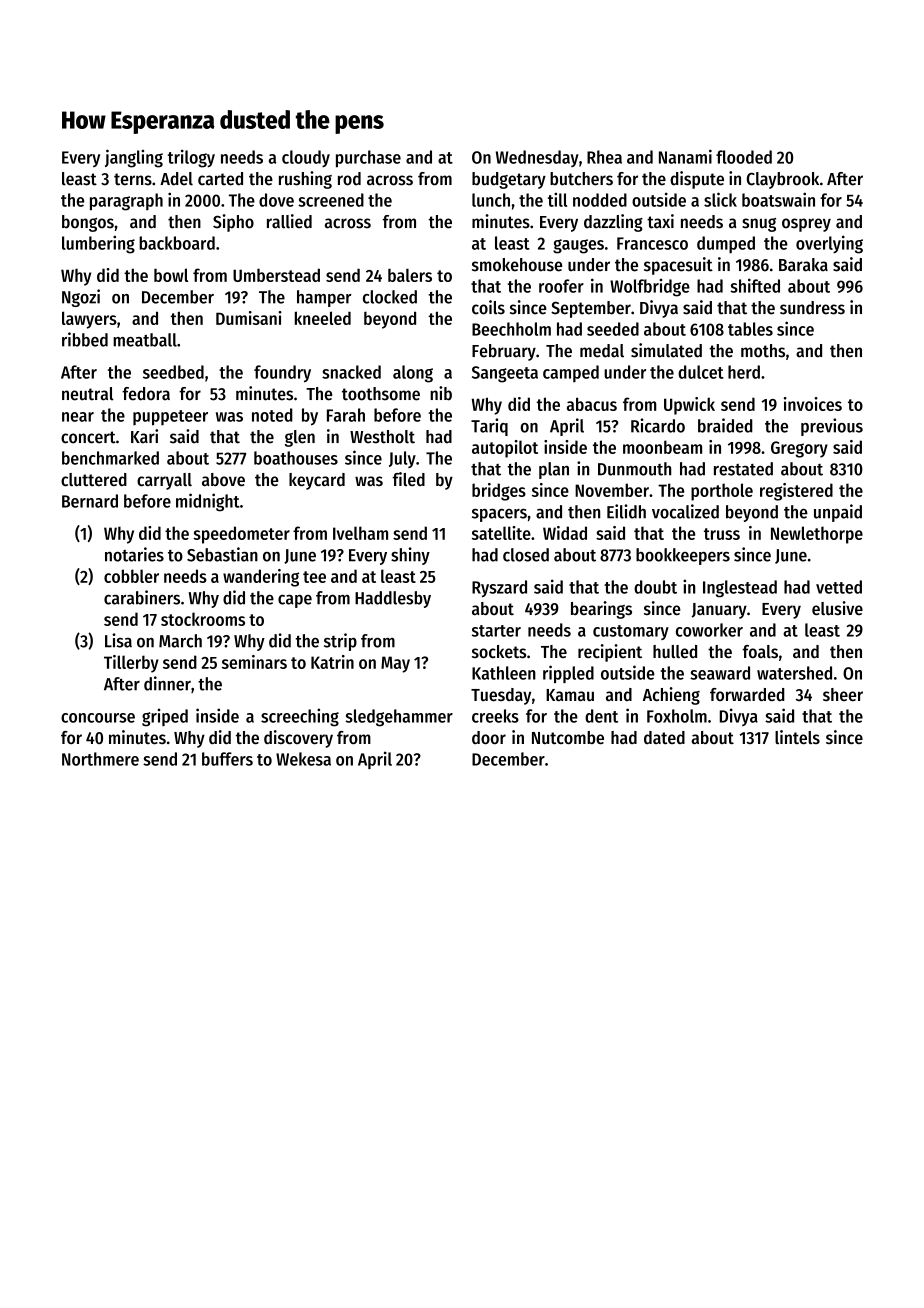 This document has width=924, height=1308. I want to click on dumped, so click(726, 245).
